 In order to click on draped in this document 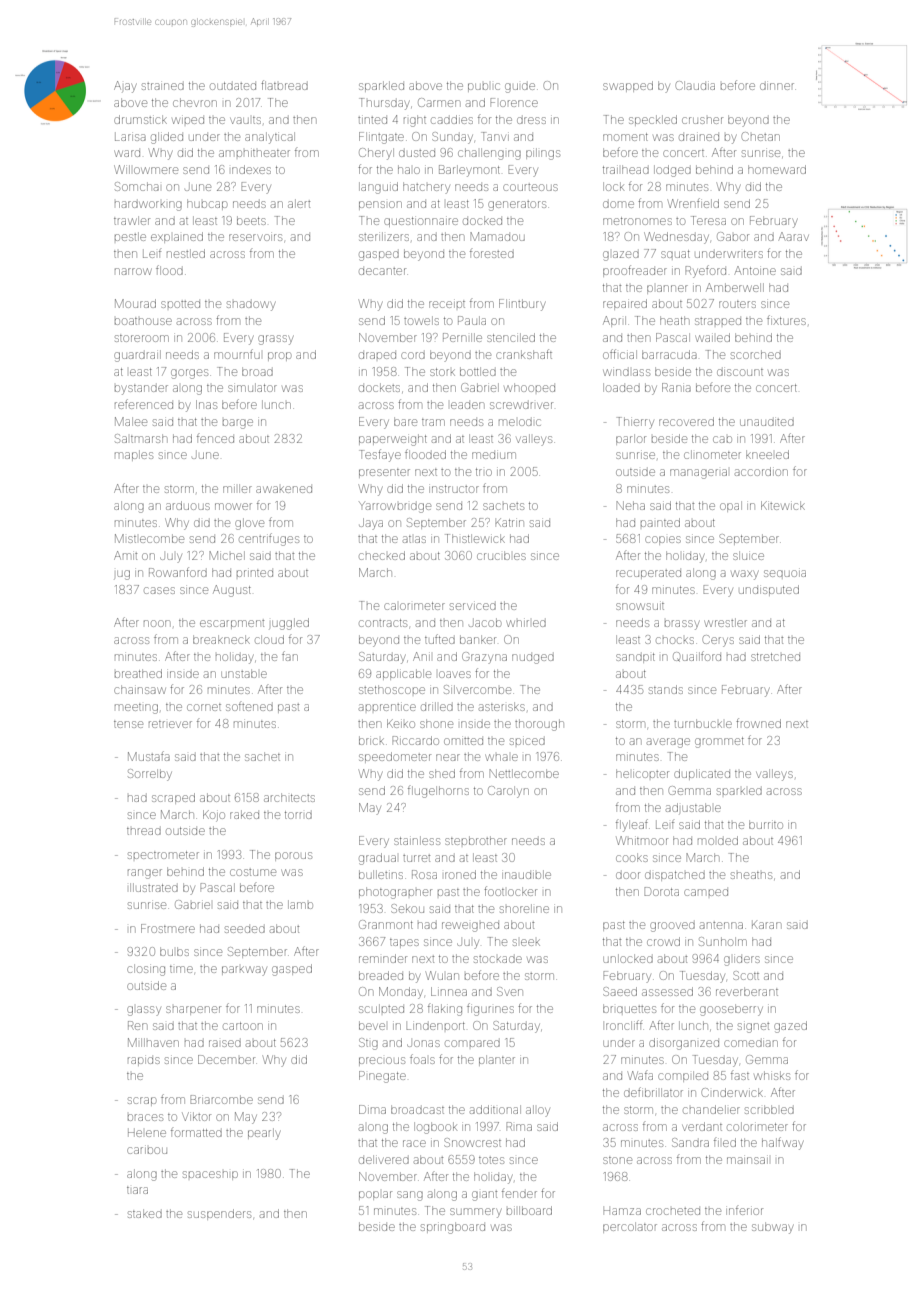, I will do `click(377, 355)`.
